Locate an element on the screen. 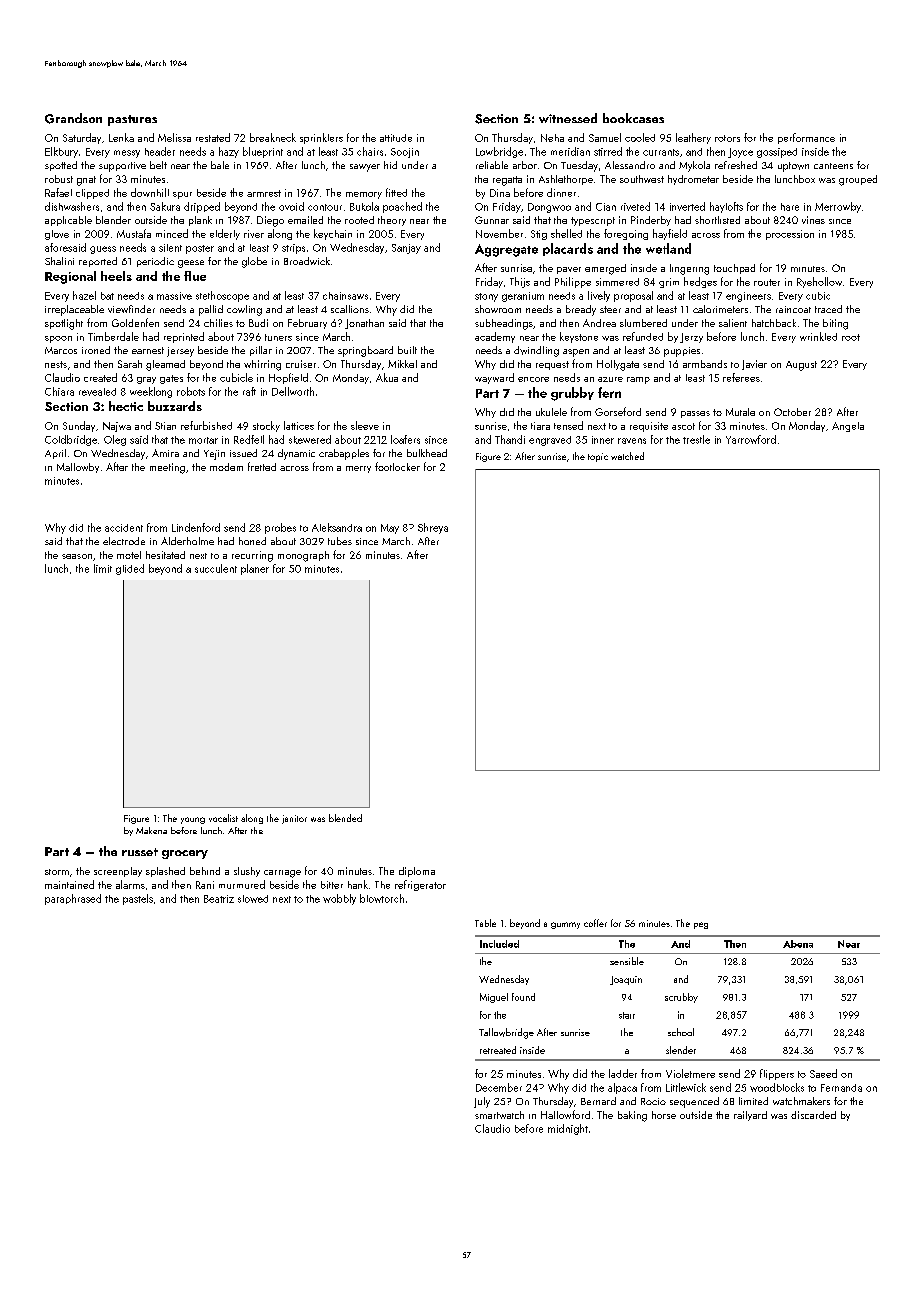 This screenshot has height=1308, width=924. Mallowby is located at coordinates (78, 468).
